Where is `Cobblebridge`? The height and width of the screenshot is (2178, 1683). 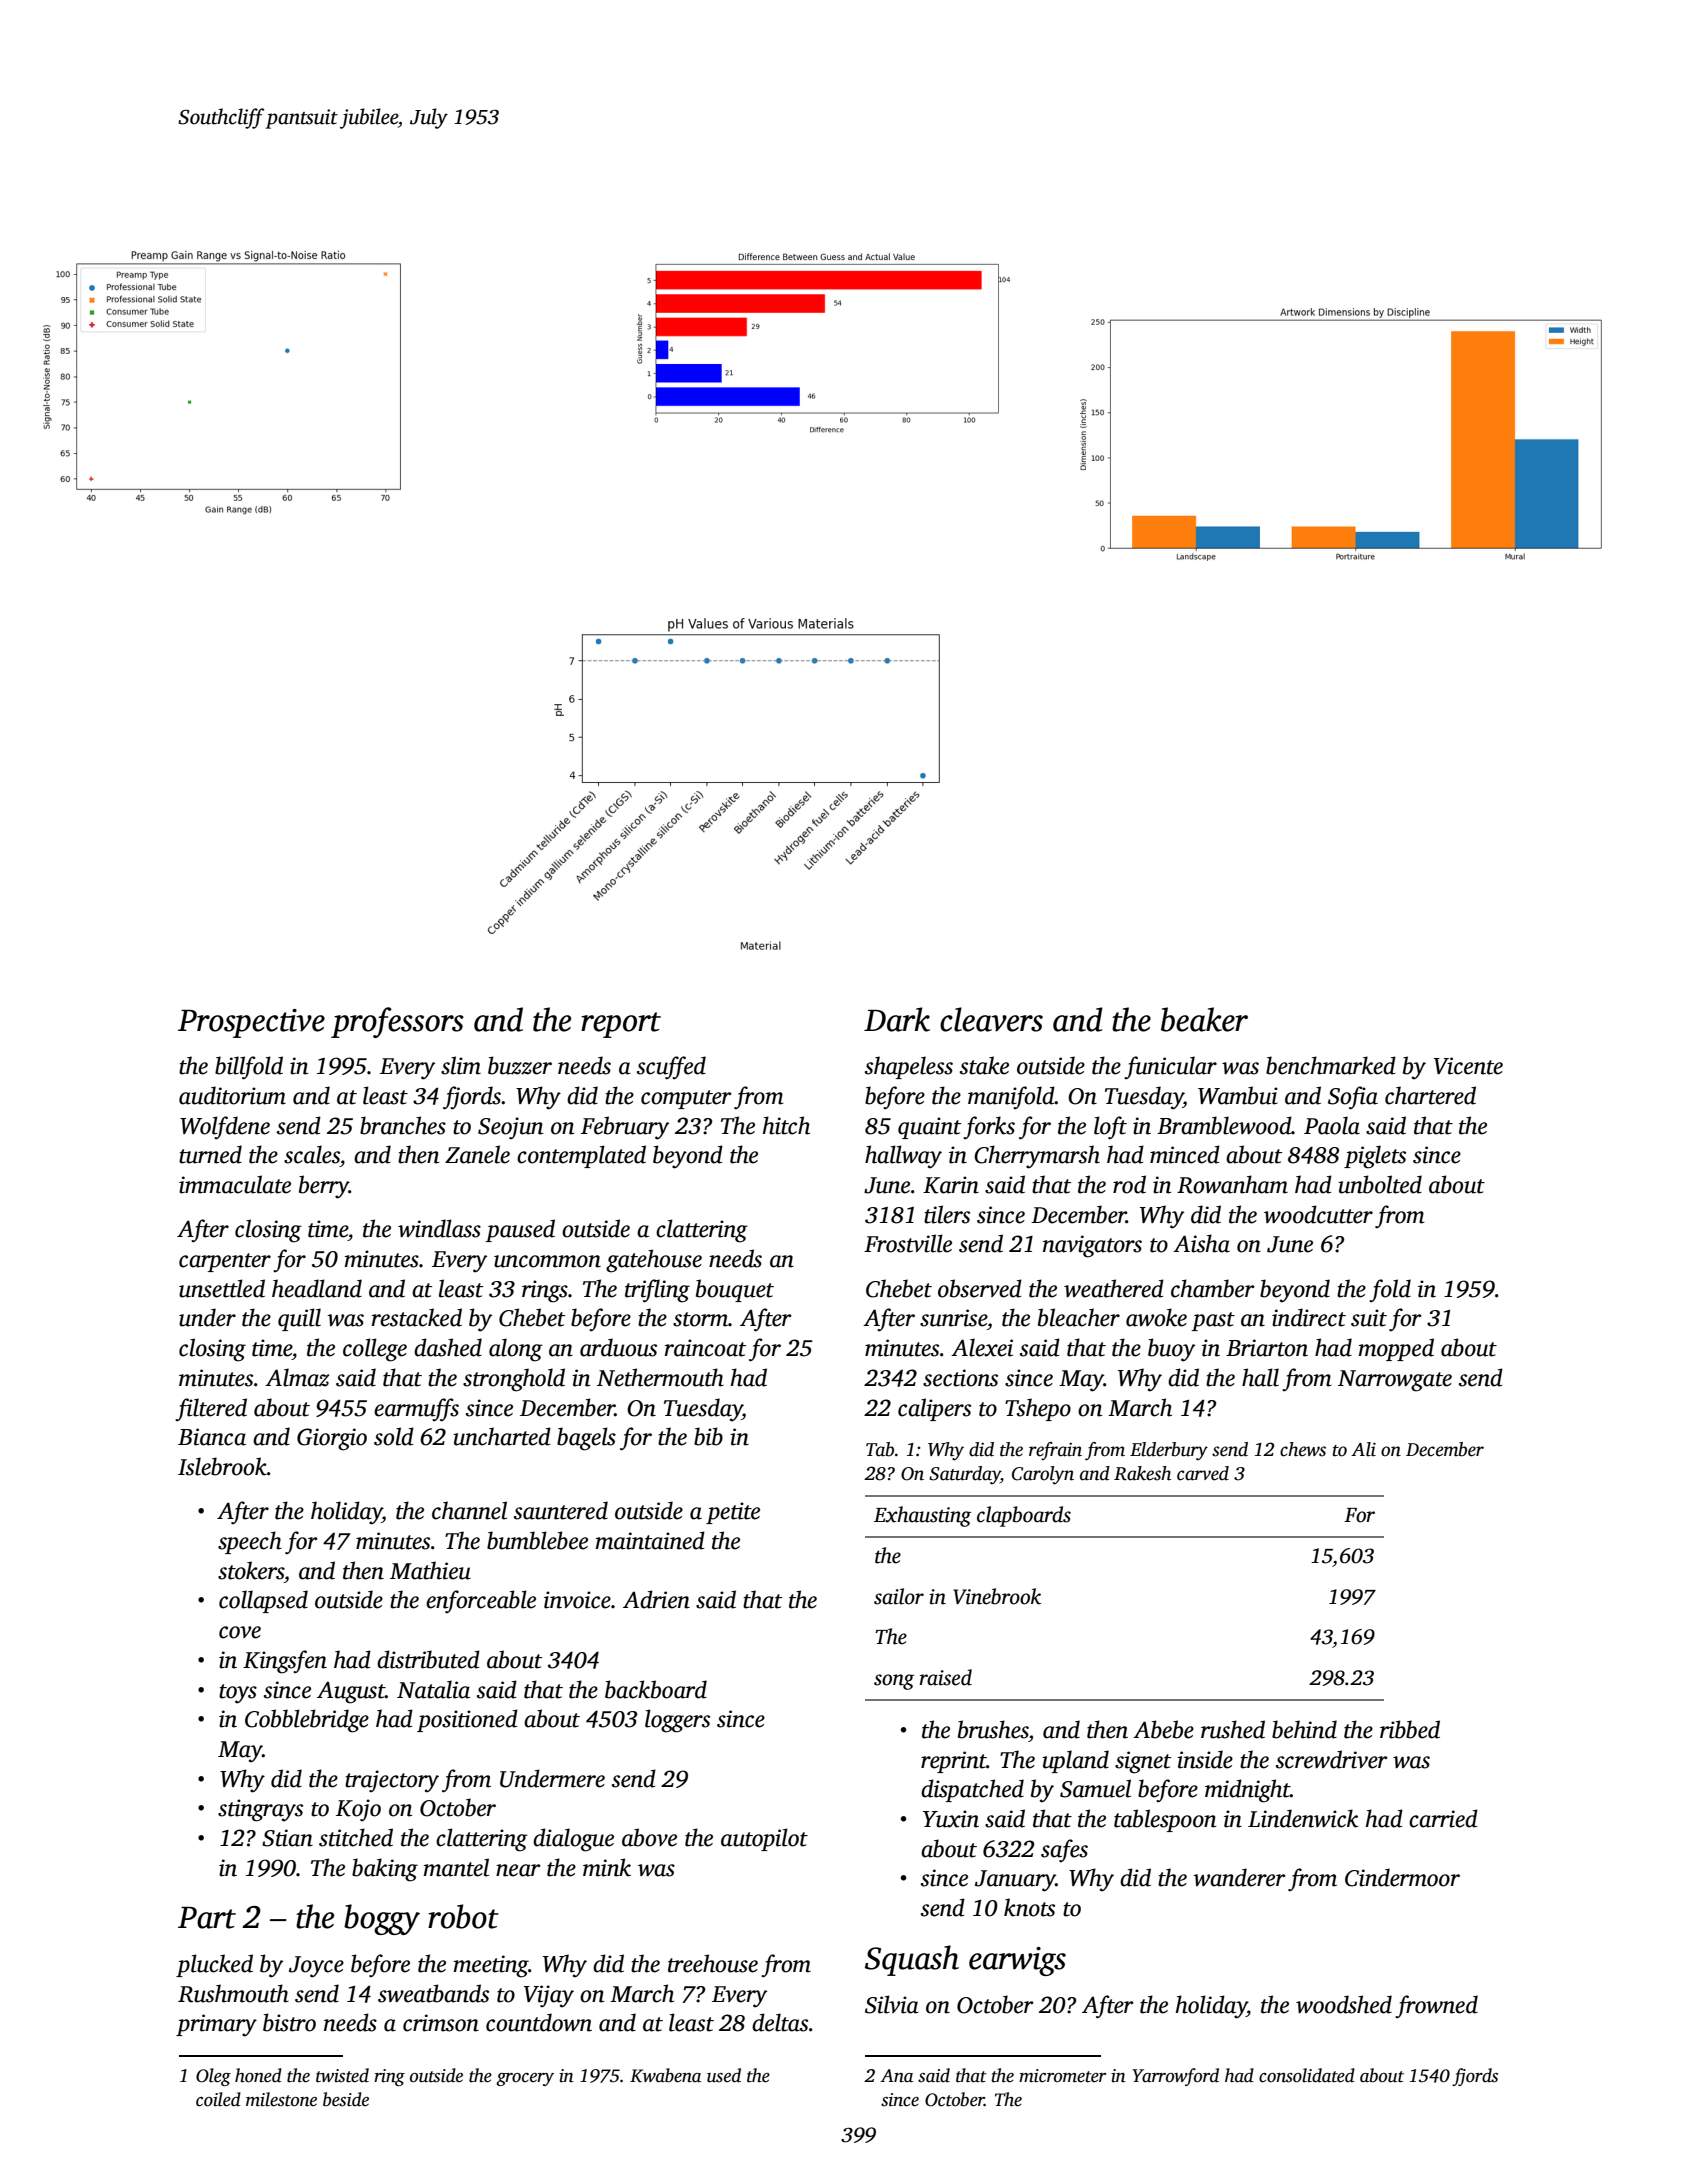 Cobblebridge is located at coordinates (307, 1721).
